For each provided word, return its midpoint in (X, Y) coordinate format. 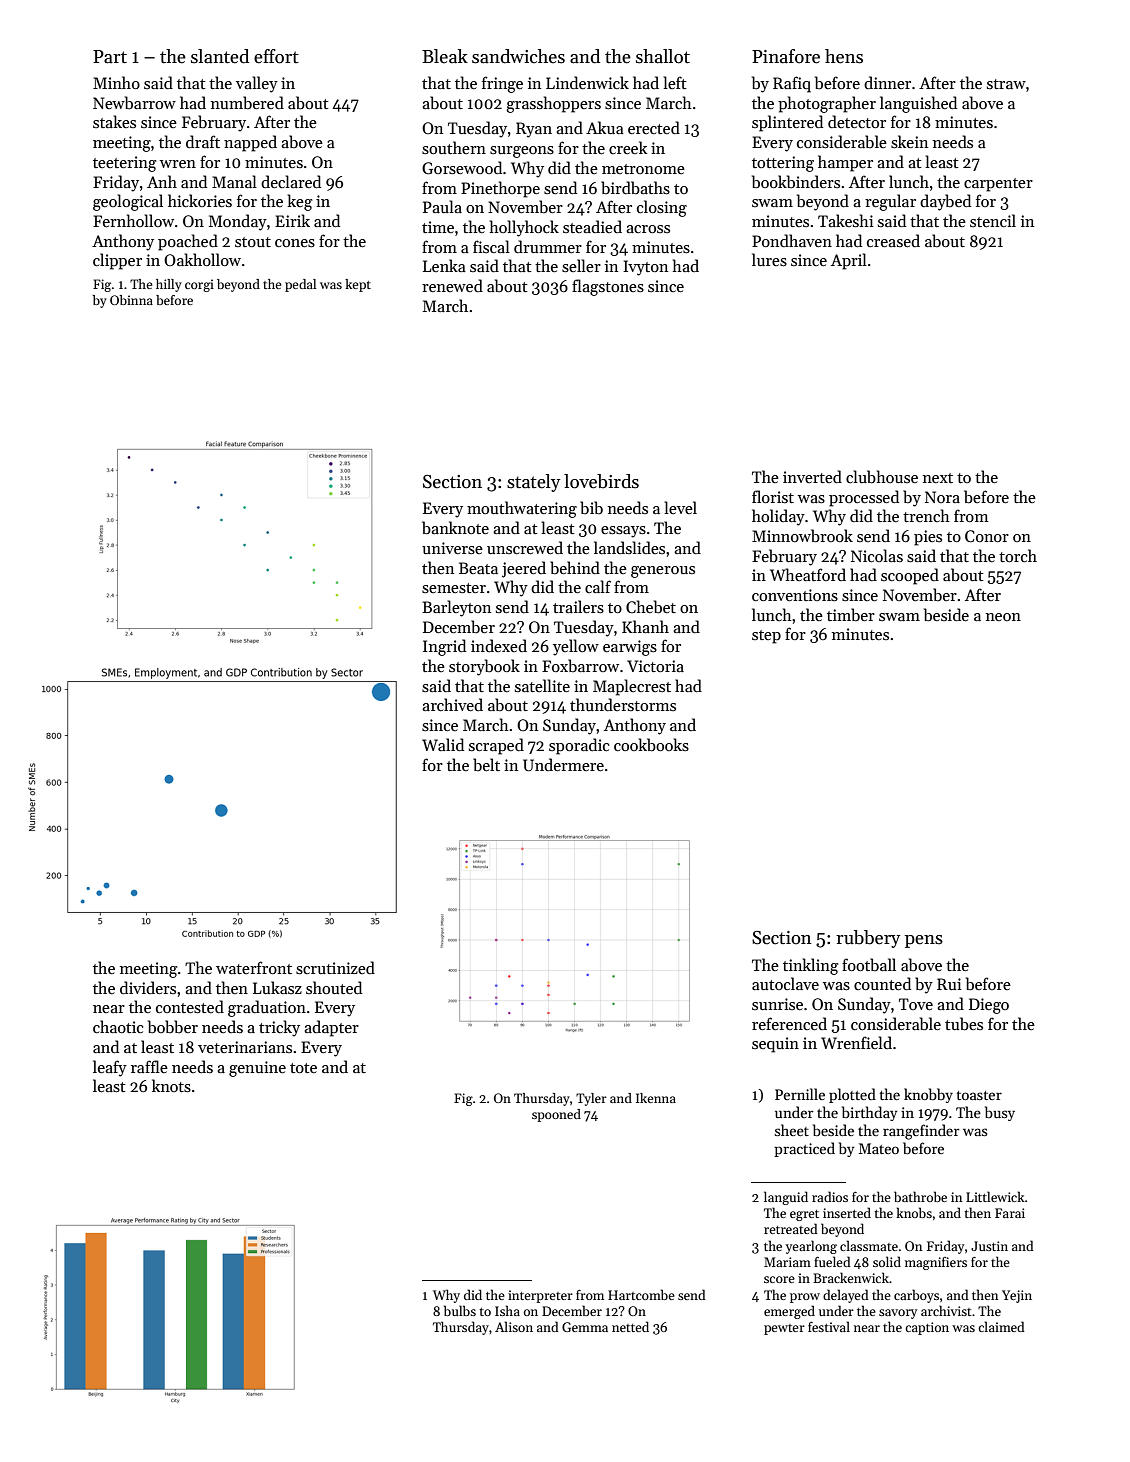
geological (128, 202)
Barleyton (456, 608)
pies (928, 538)
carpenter (998, 185)
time (438, 227)
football (869, 964)
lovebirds (601, 481)
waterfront (254, 967)
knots (171, 1086)
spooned (556, 1115)
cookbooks (651, 745)
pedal (300, 285)
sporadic (579, 746)
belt (486, 764)
